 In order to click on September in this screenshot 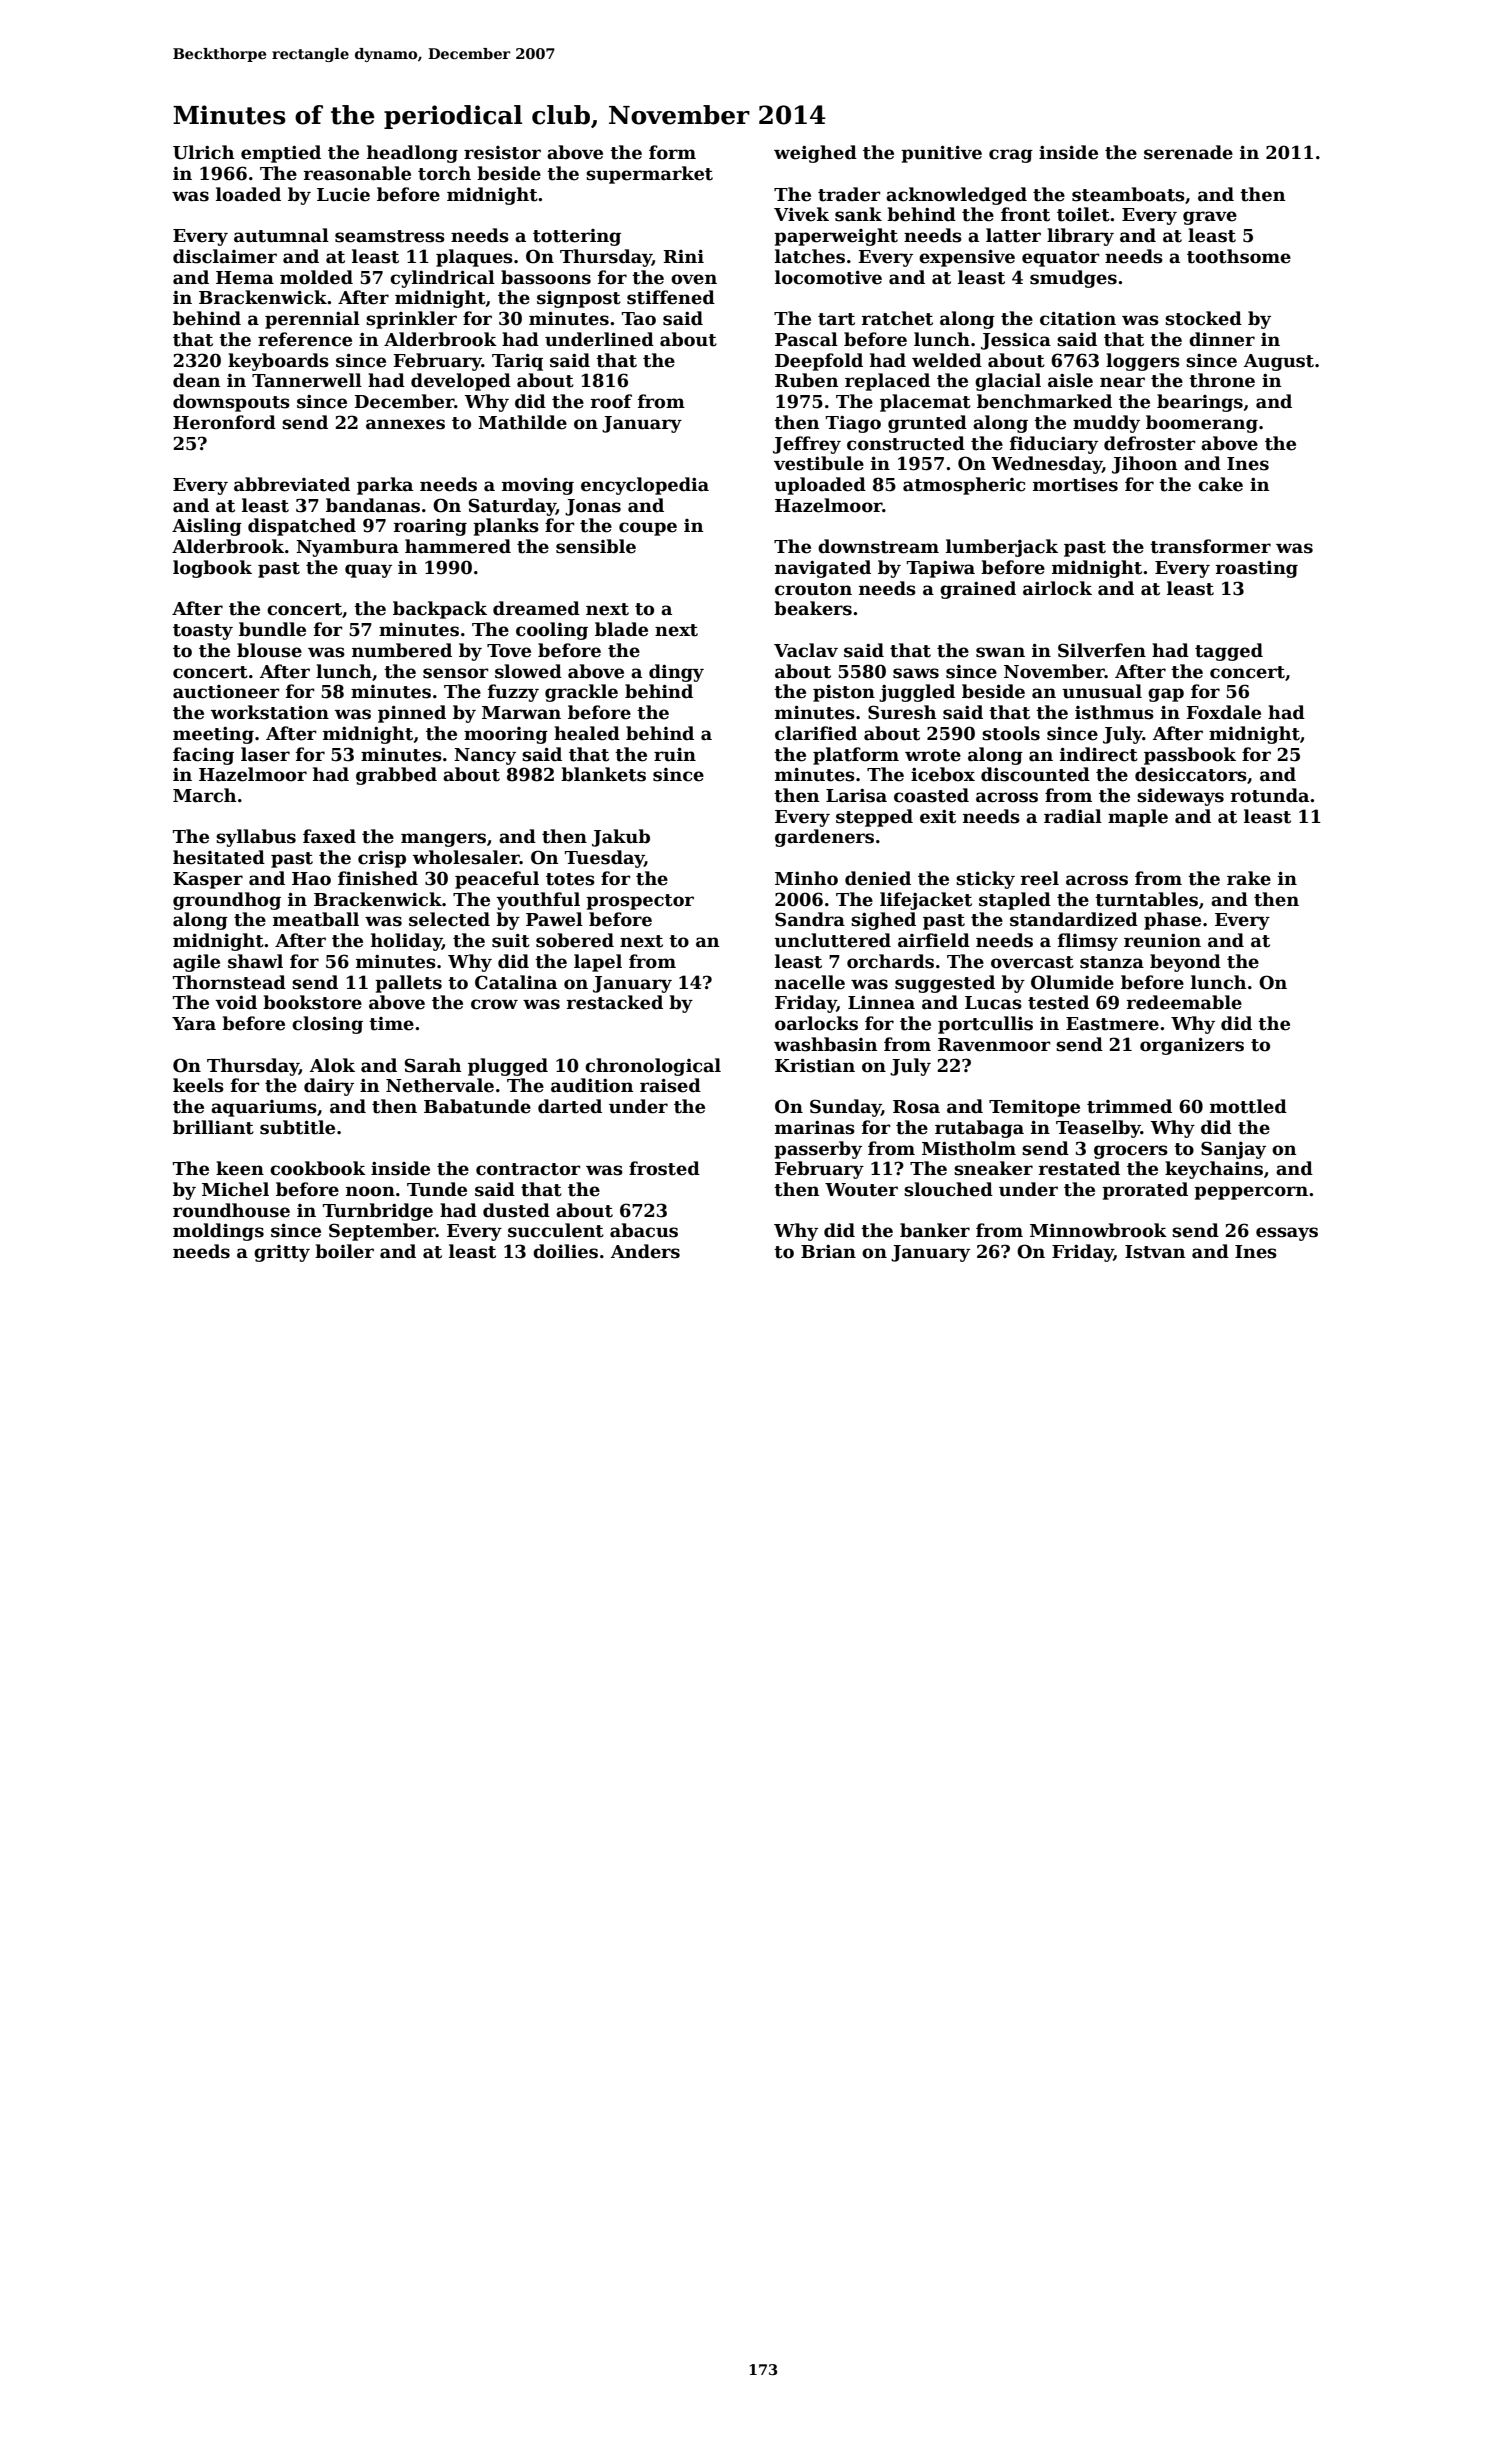, I will do `click(382, 1232)`.
